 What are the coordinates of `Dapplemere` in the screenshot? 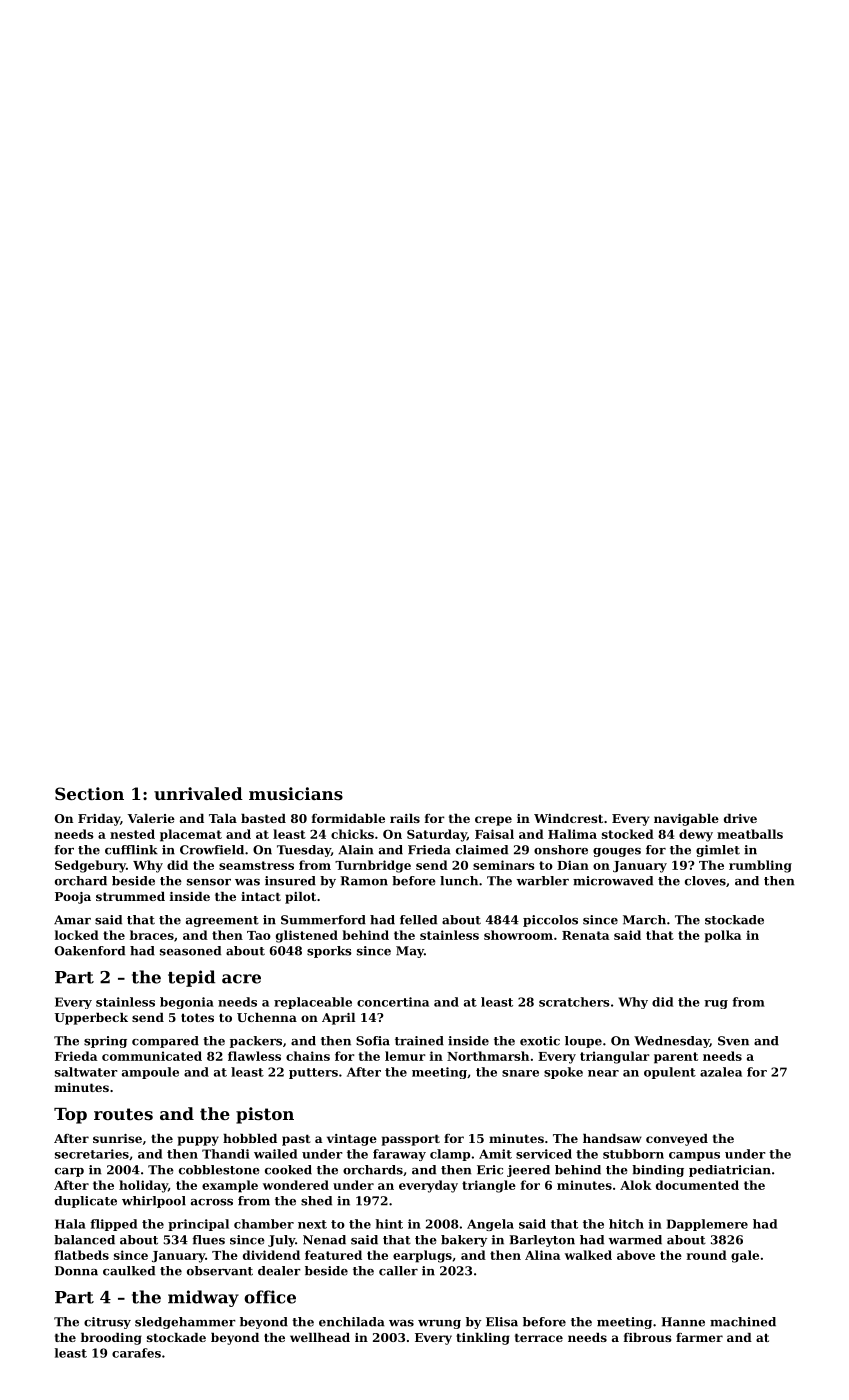 It's located at (707, 1225).
